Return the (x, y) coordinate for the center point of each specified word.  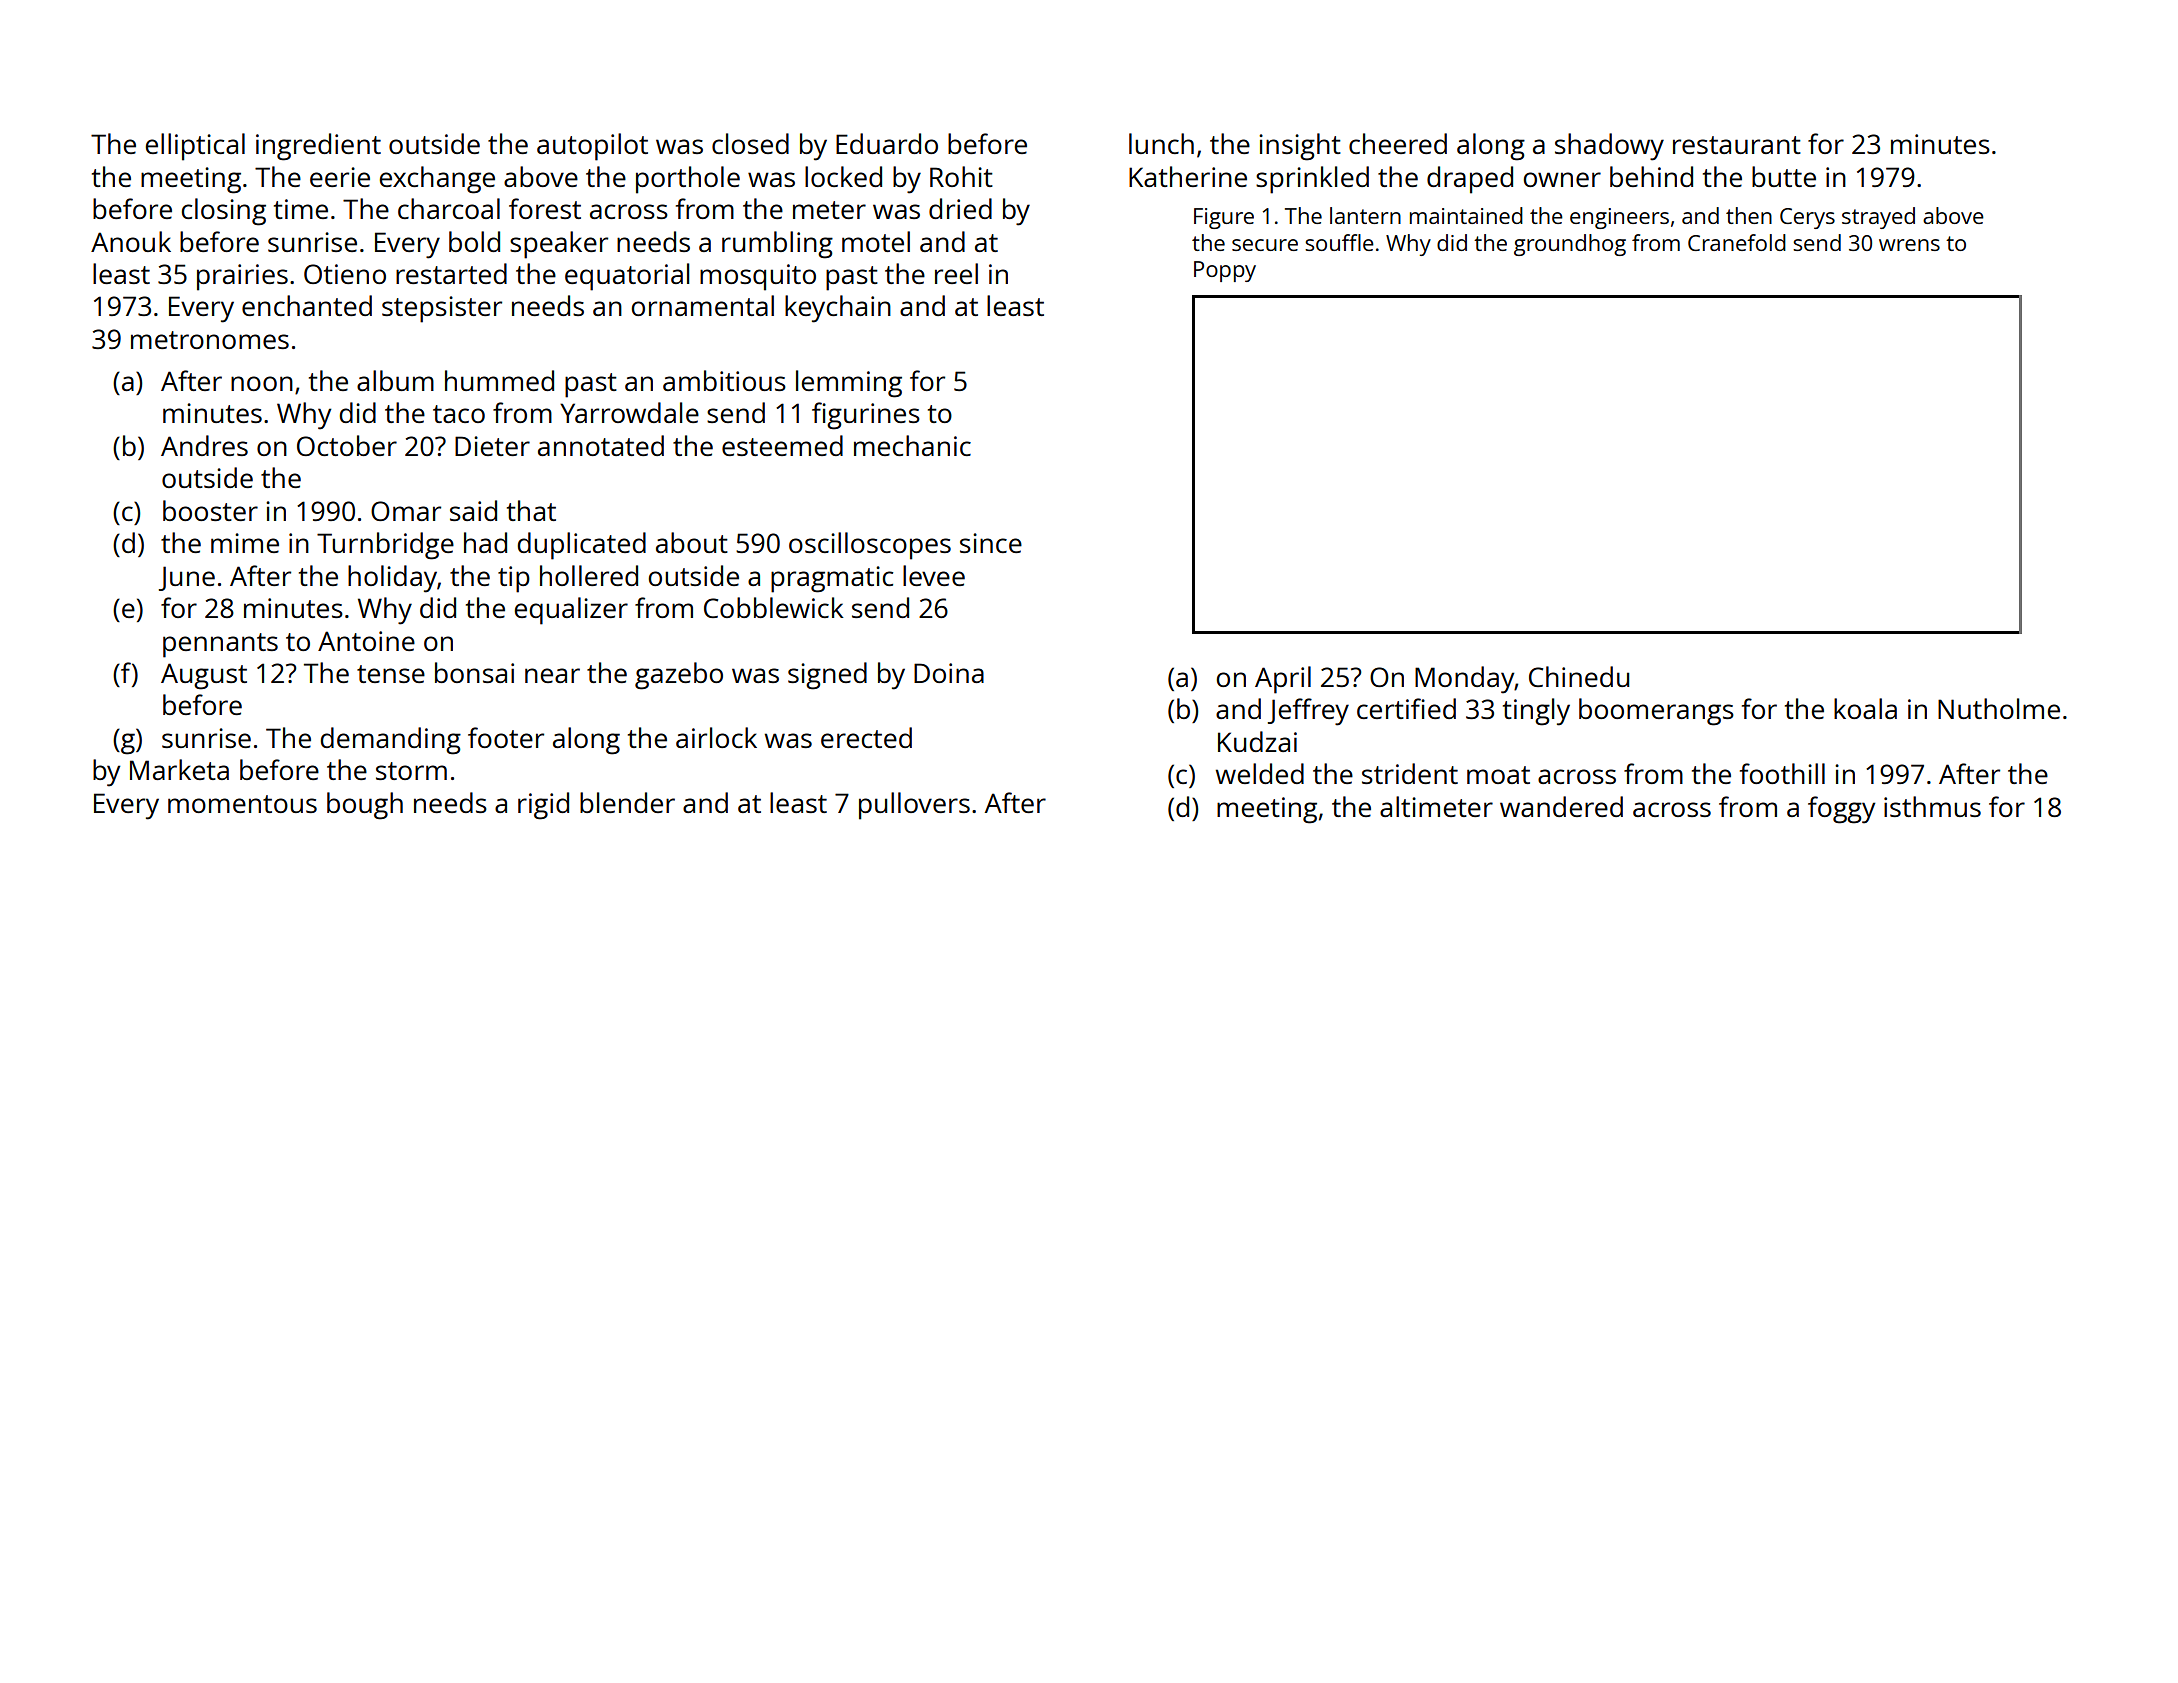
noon (262, 383)
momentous (242, 804)
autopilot (592, 147)
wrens (1909, 245)
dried (960, 208)
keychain (838, 309)
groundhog (1570, 245)
